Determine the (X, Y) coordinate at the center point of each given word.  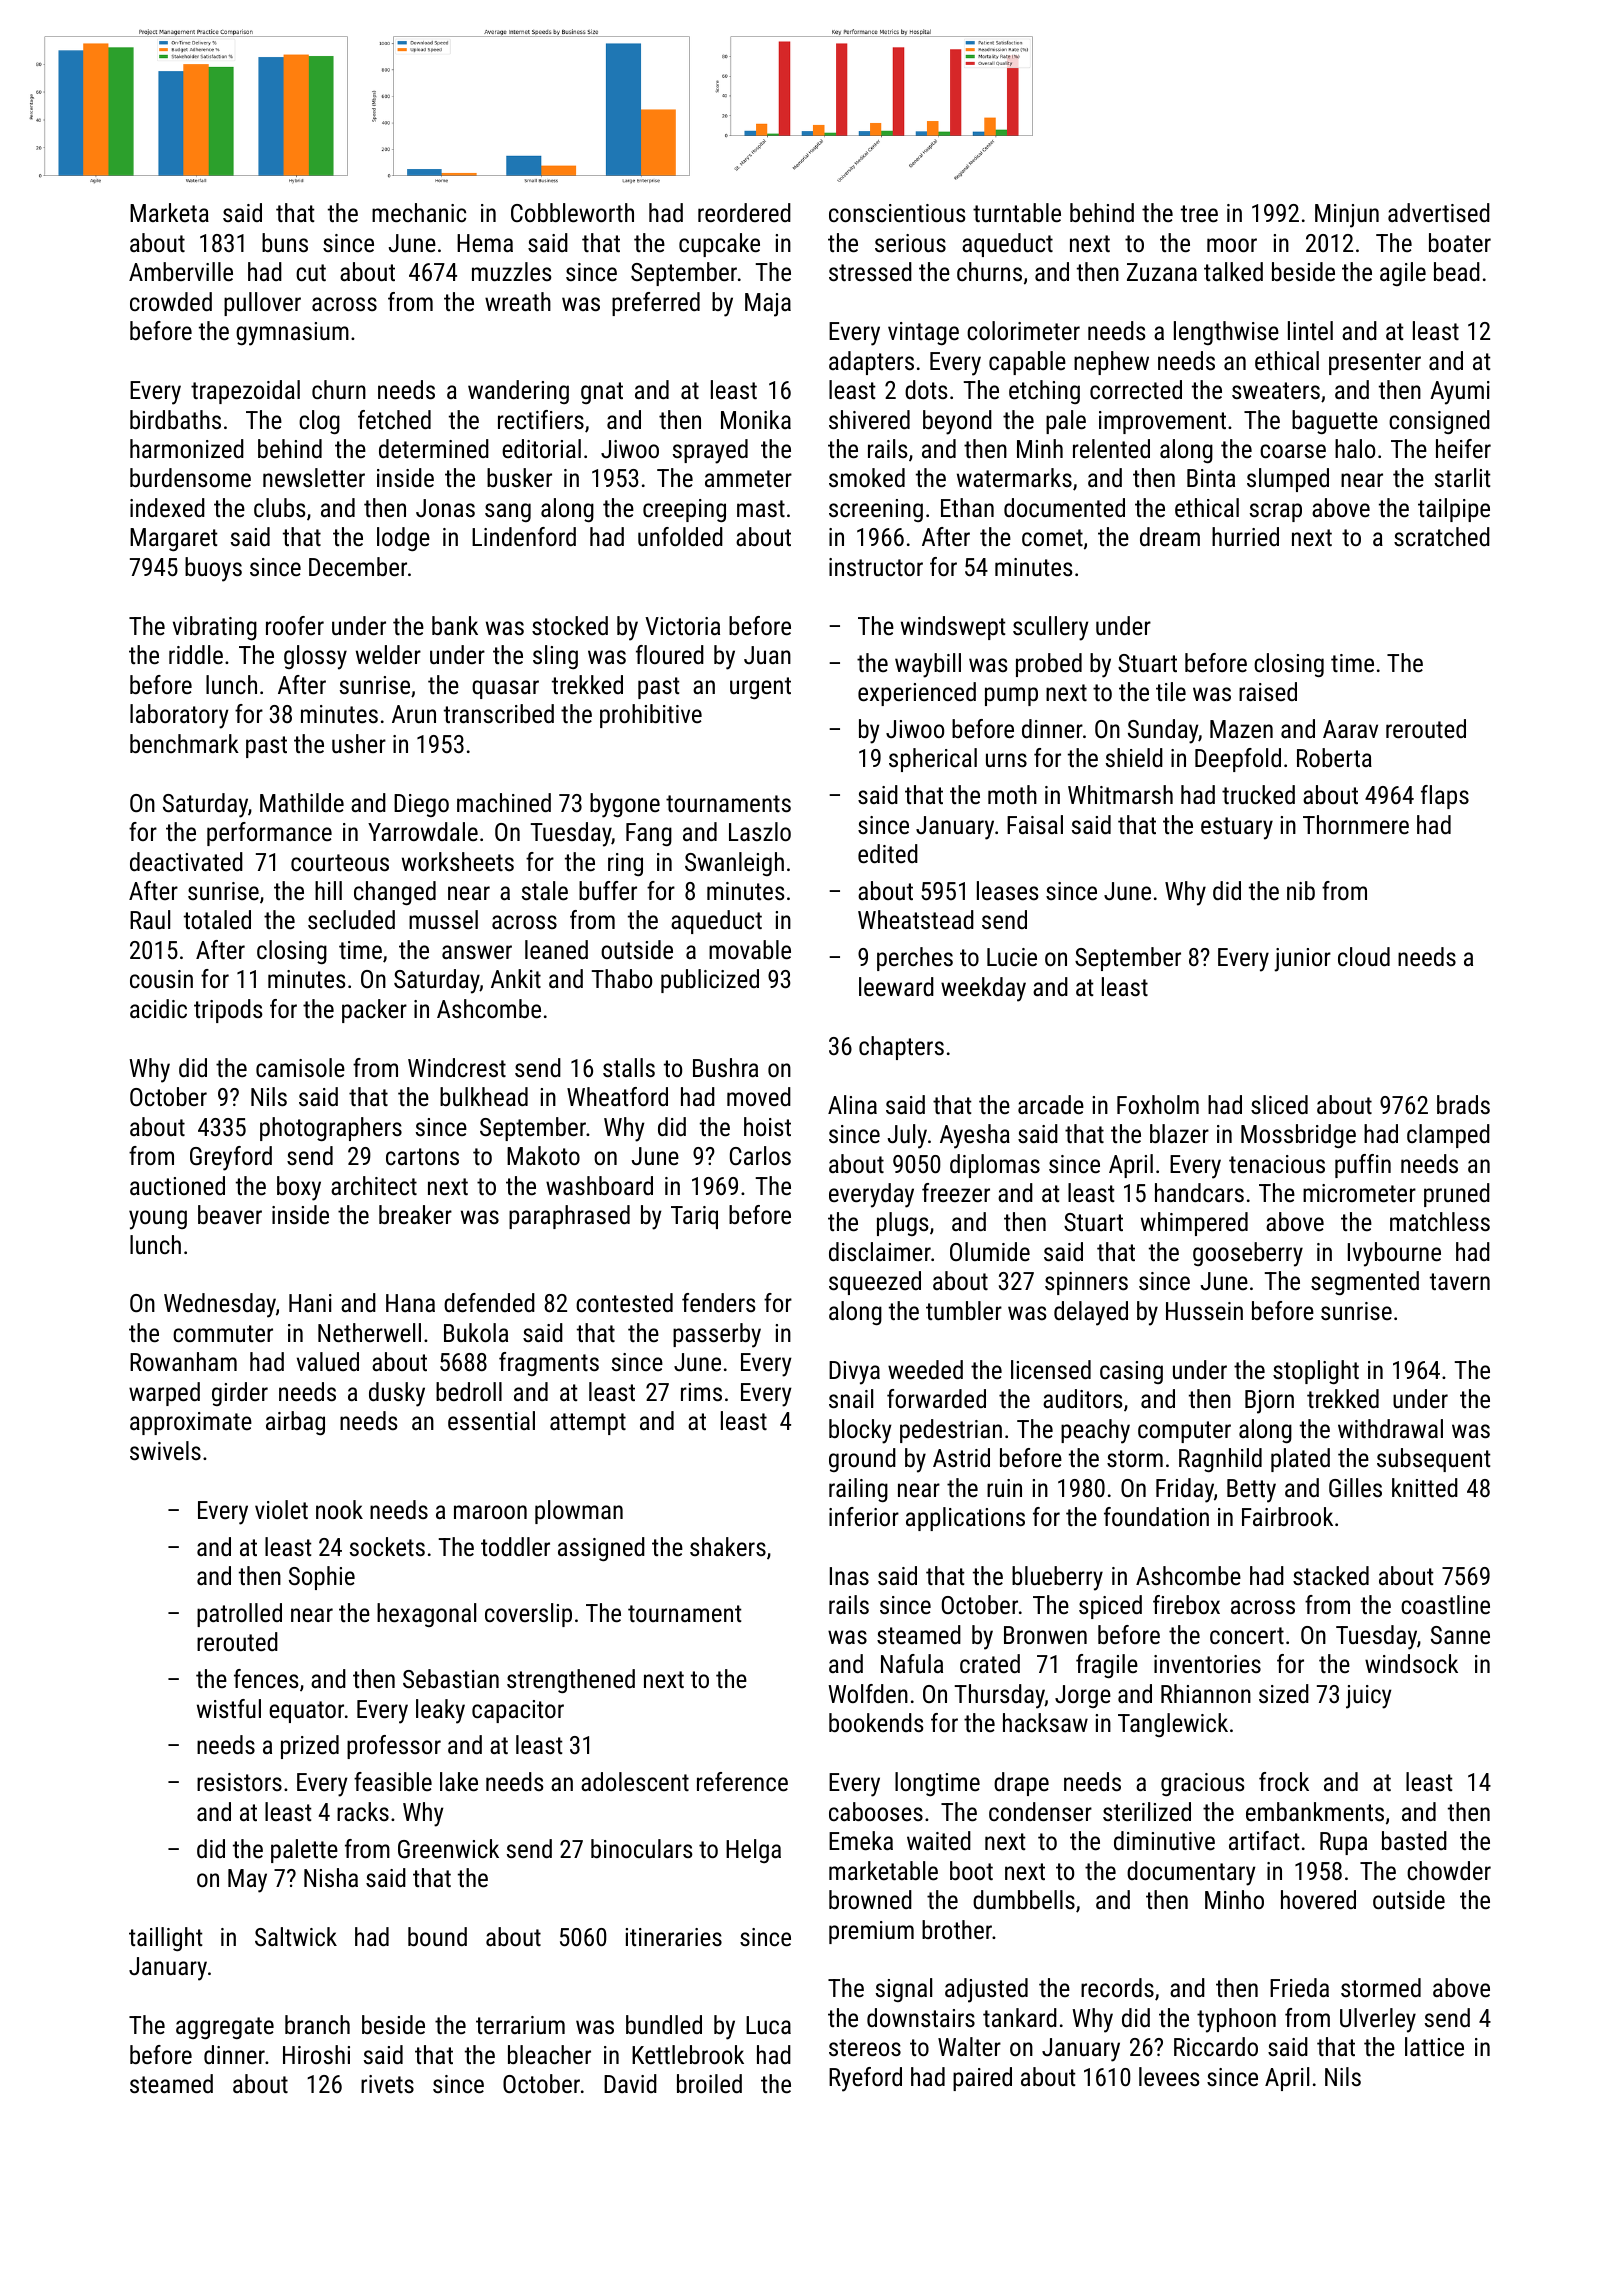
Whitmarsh (1120, 794)
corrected (1136, 389)
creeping (684, 510)
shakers (728, 1546)
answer (477, 952)
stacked (1331, 1575)
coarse (1293, 451)
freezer (956, 1192)
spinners (1086, 1283)
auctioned (177, 1185)
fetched (394, 419)
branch (317, 2024)
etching (1044, 392)
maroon (490, 1512)
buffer (608, 890)
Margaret (174, 539)
